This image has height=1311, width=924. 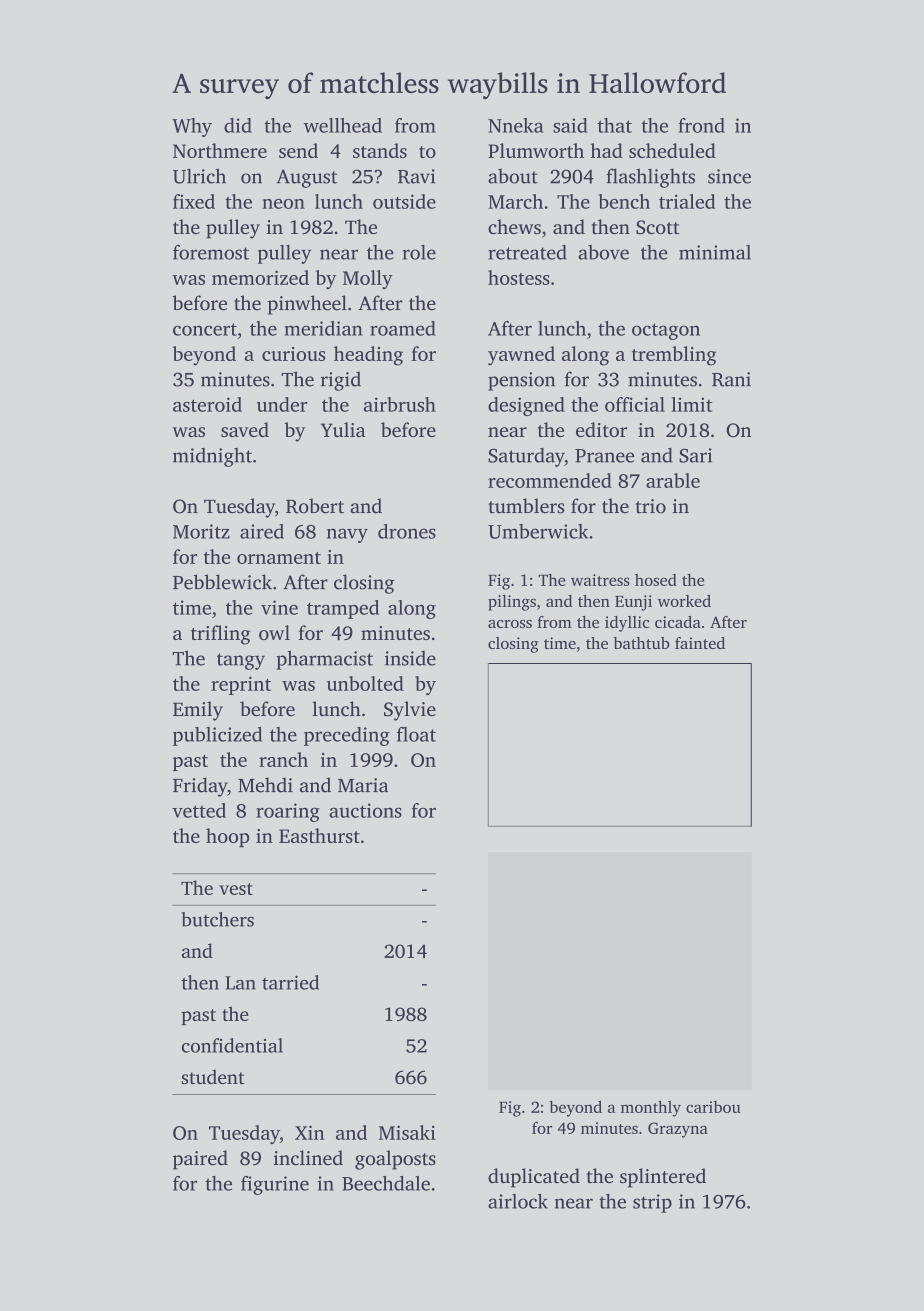 I want to click on wellhead, so click(x=343, y=125).
